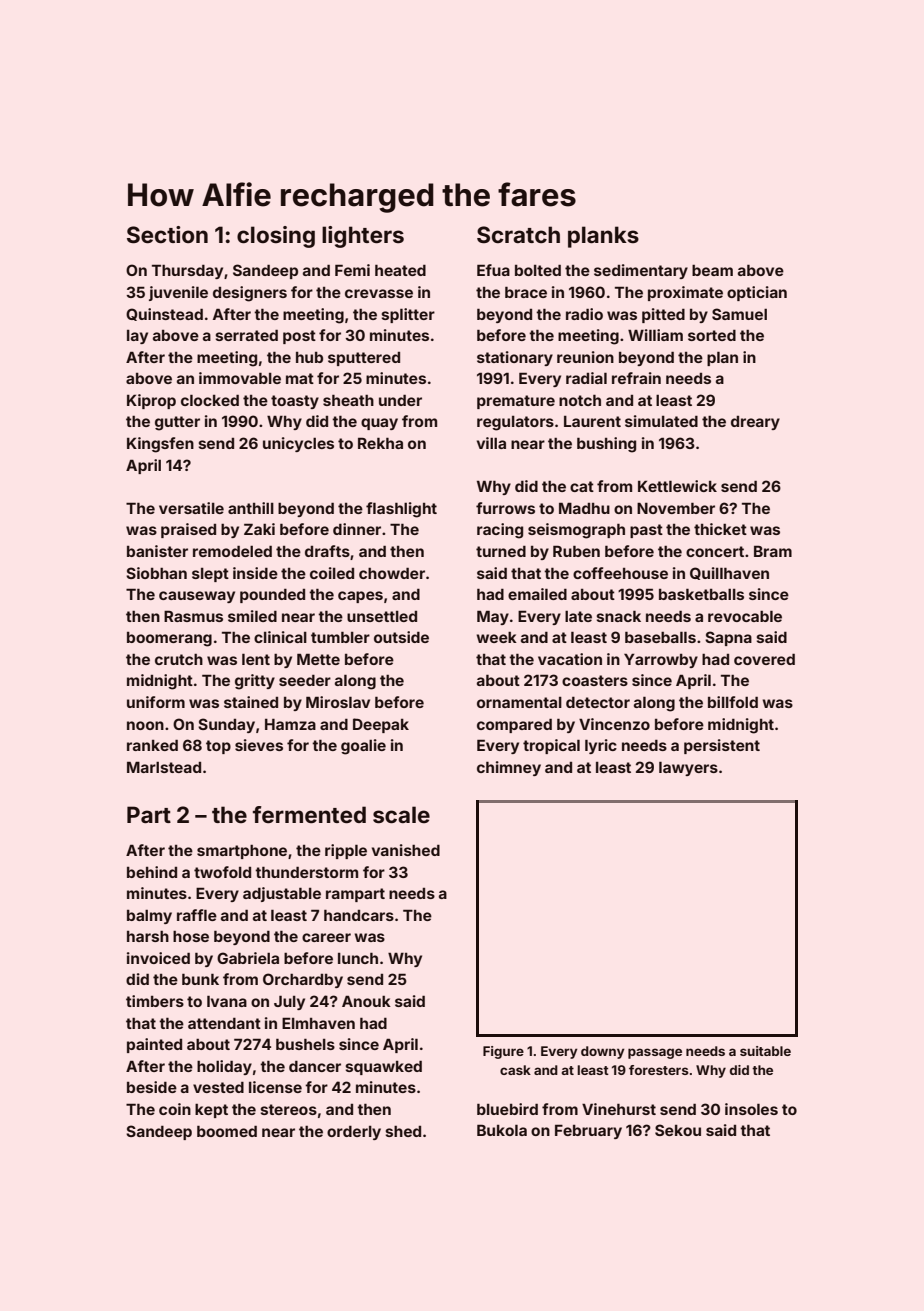 The width and height of the image is (924, 1311). I want to click on Bram, so click(773, 551).
